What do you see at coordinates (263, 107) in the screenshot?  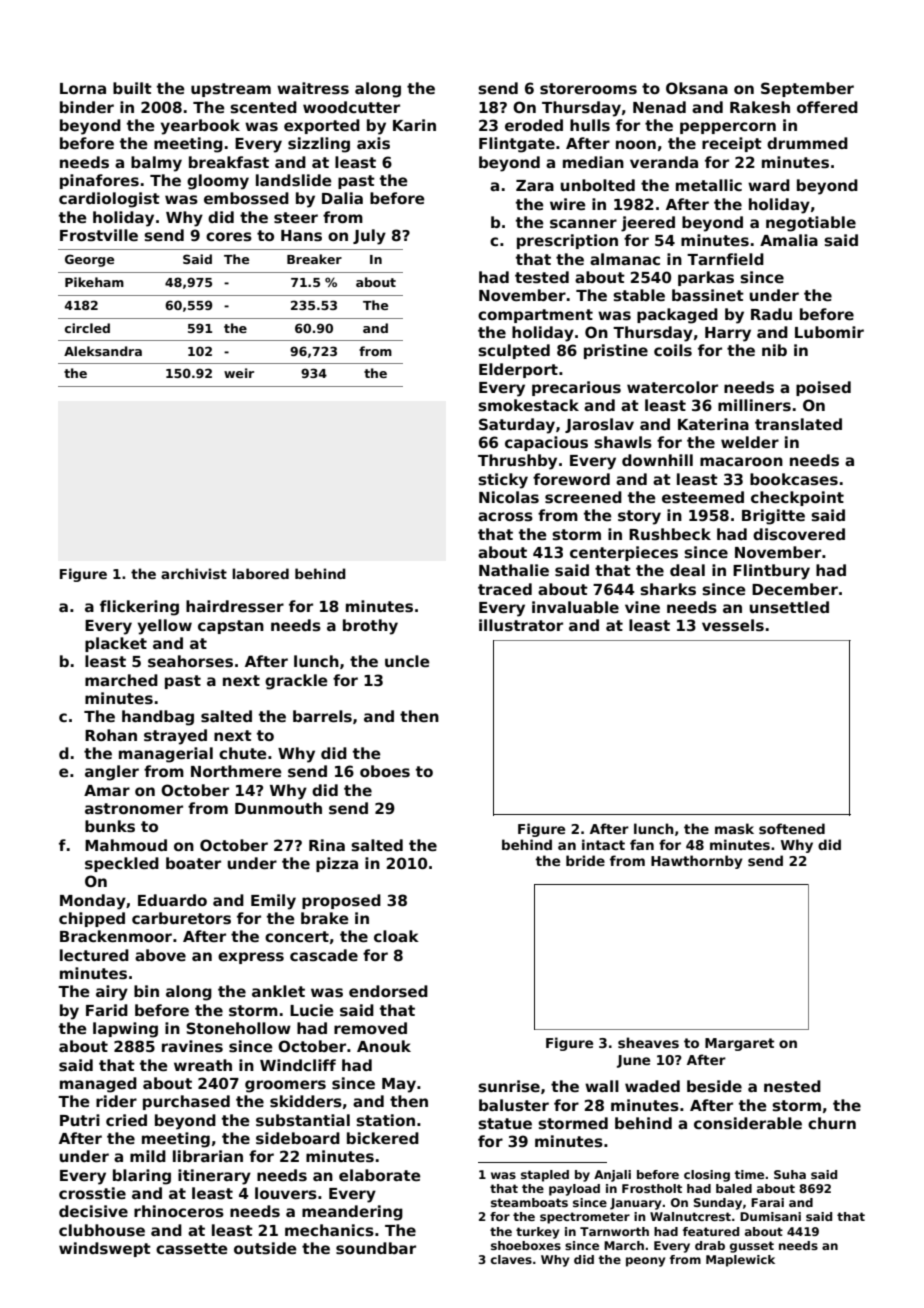 I see `scented` at bounding box center [263, 107].
